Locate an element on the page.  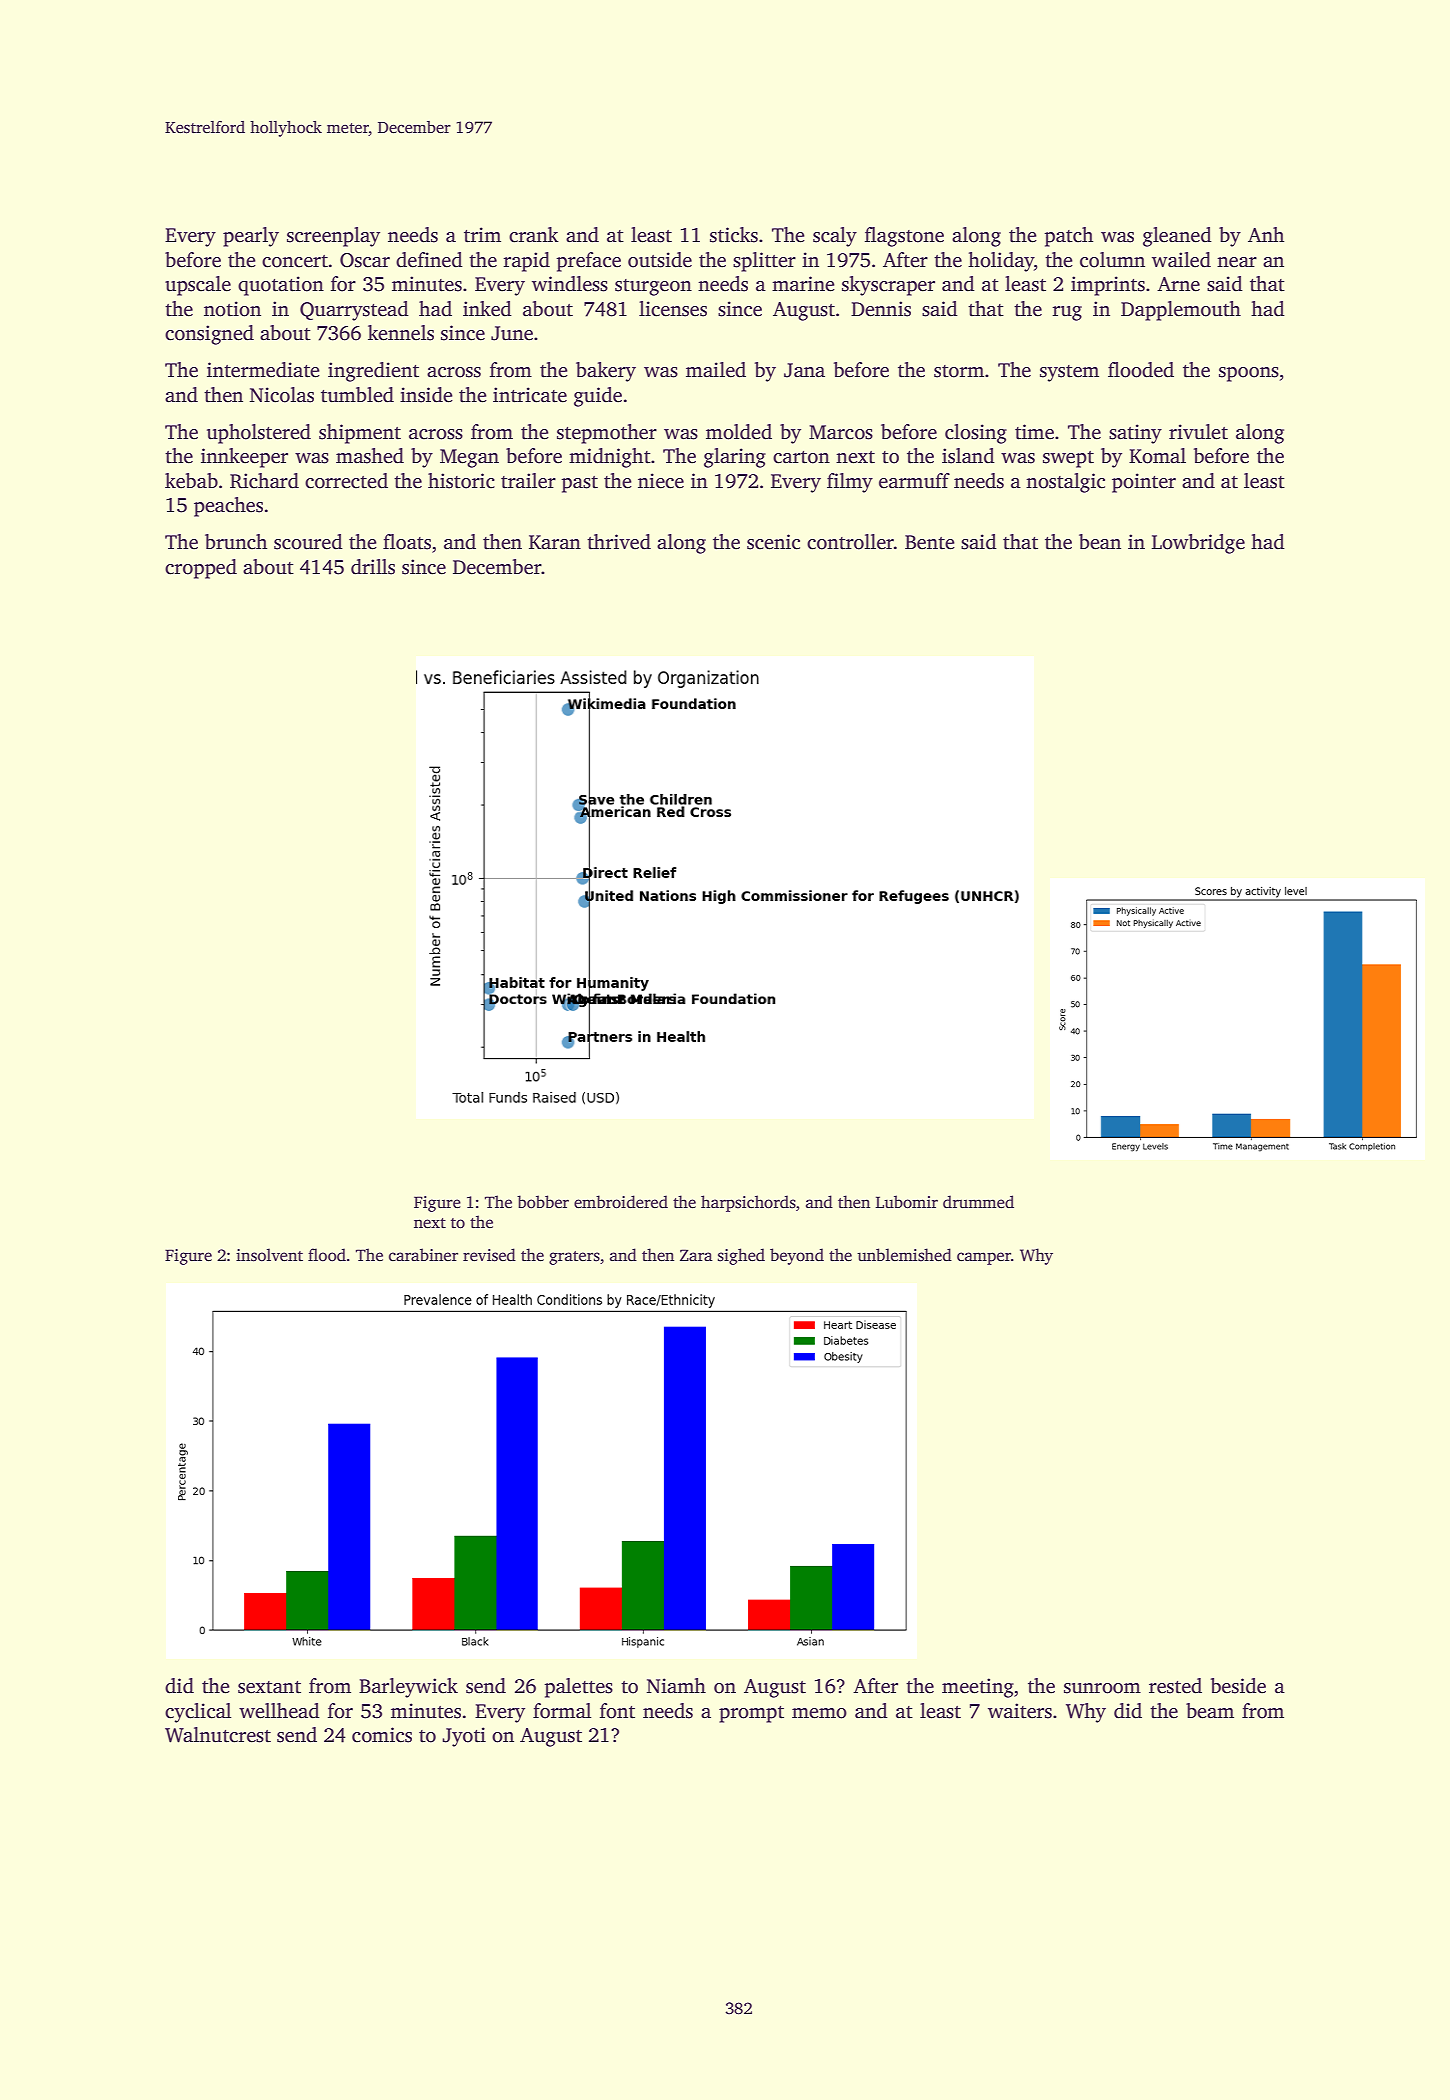
insolvent is located at coordinates (269, 1255).
